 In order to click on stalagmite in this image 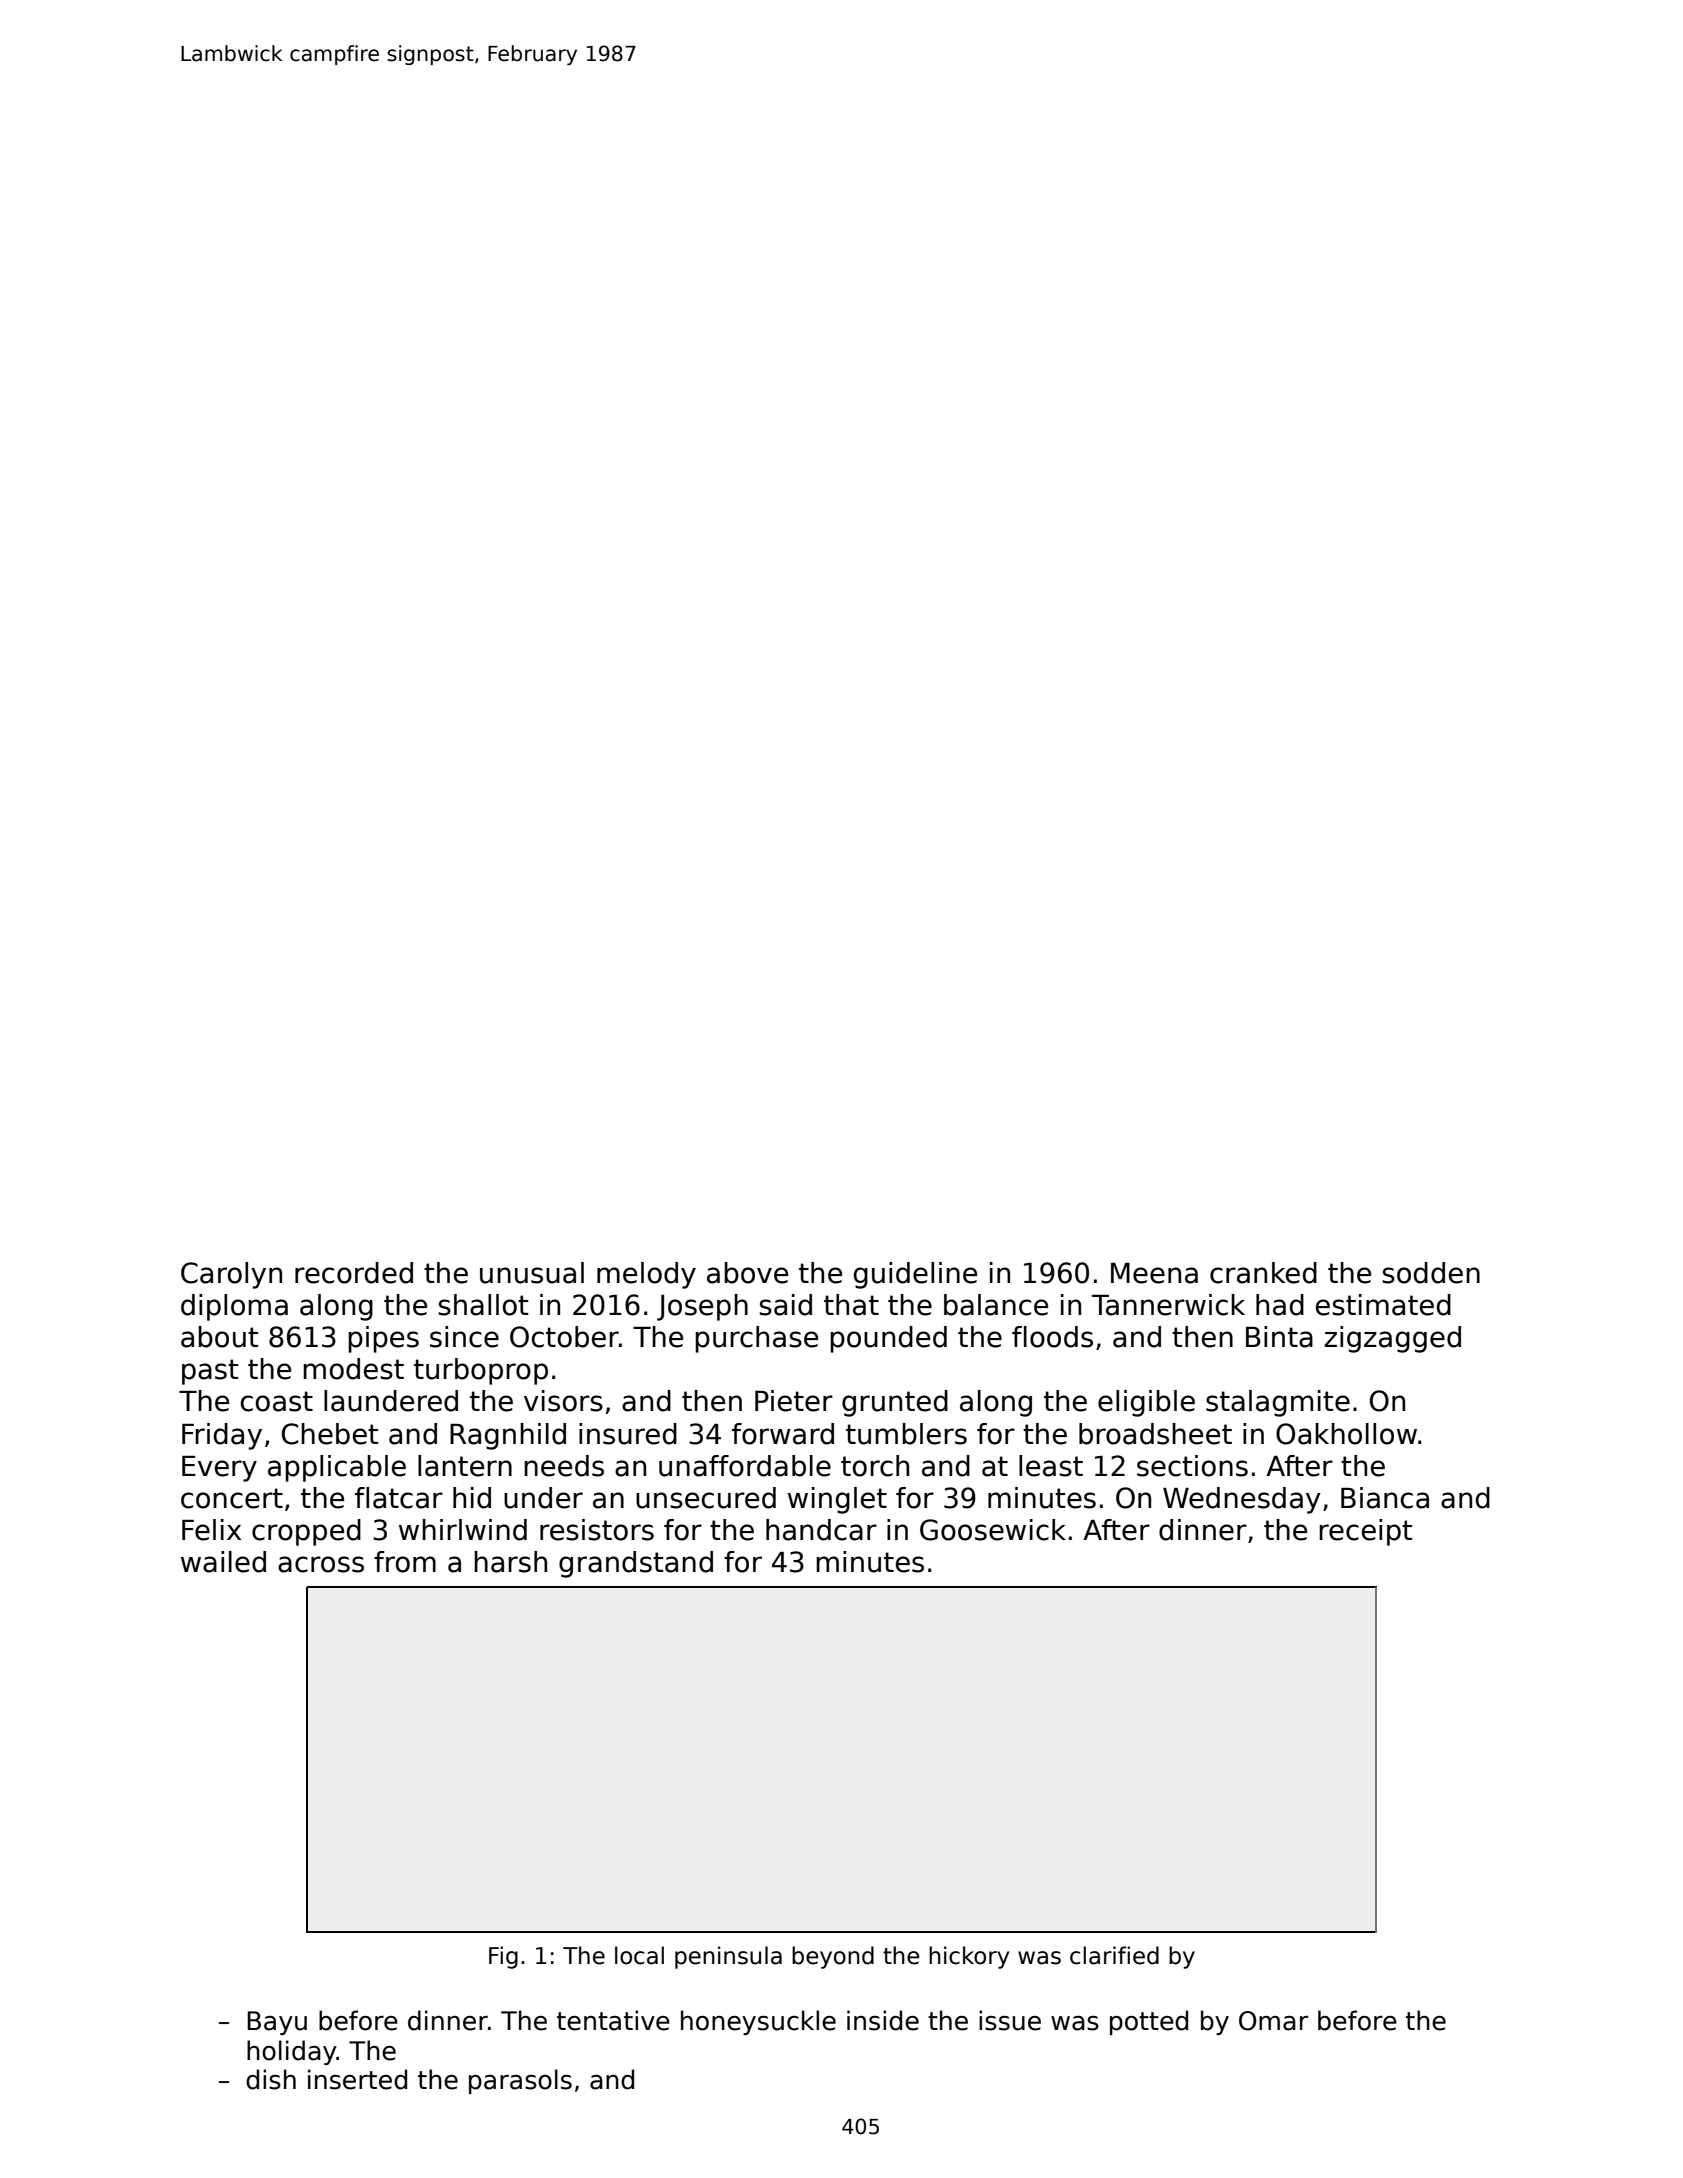, I will do `click(1278, 1403)`.
